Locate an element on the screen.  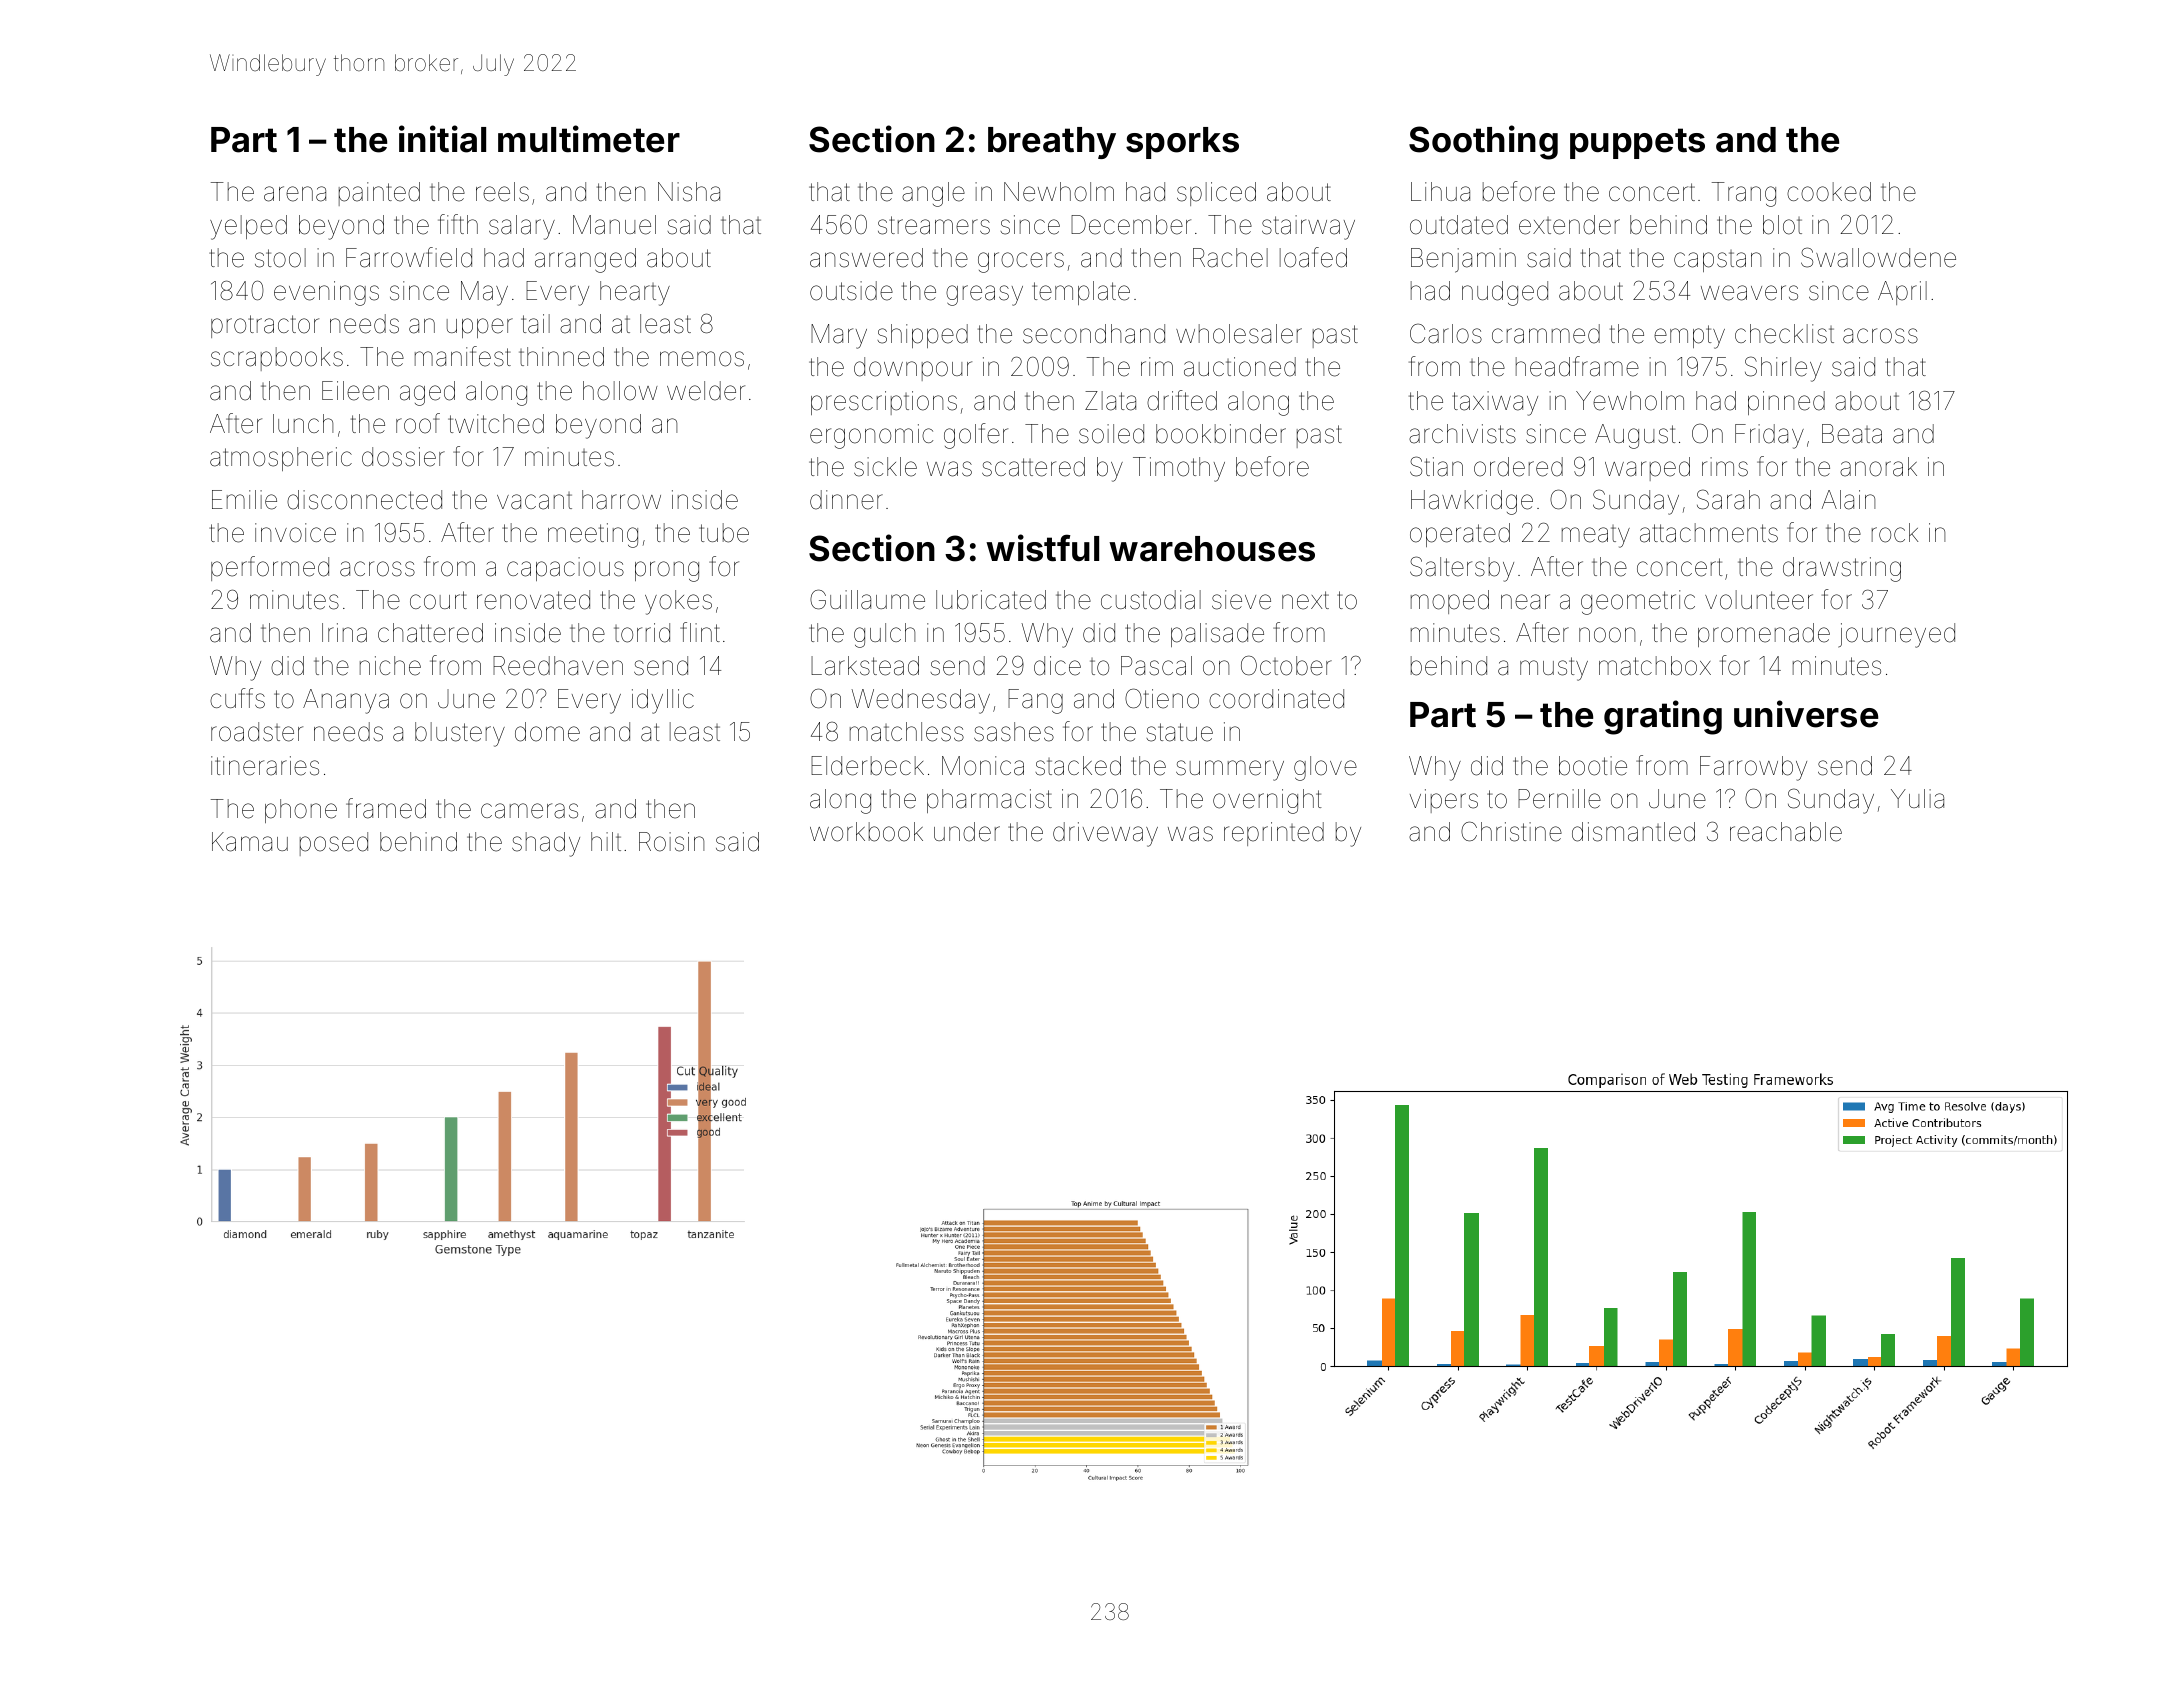
breathy is located at coordinates (1052, 143).
